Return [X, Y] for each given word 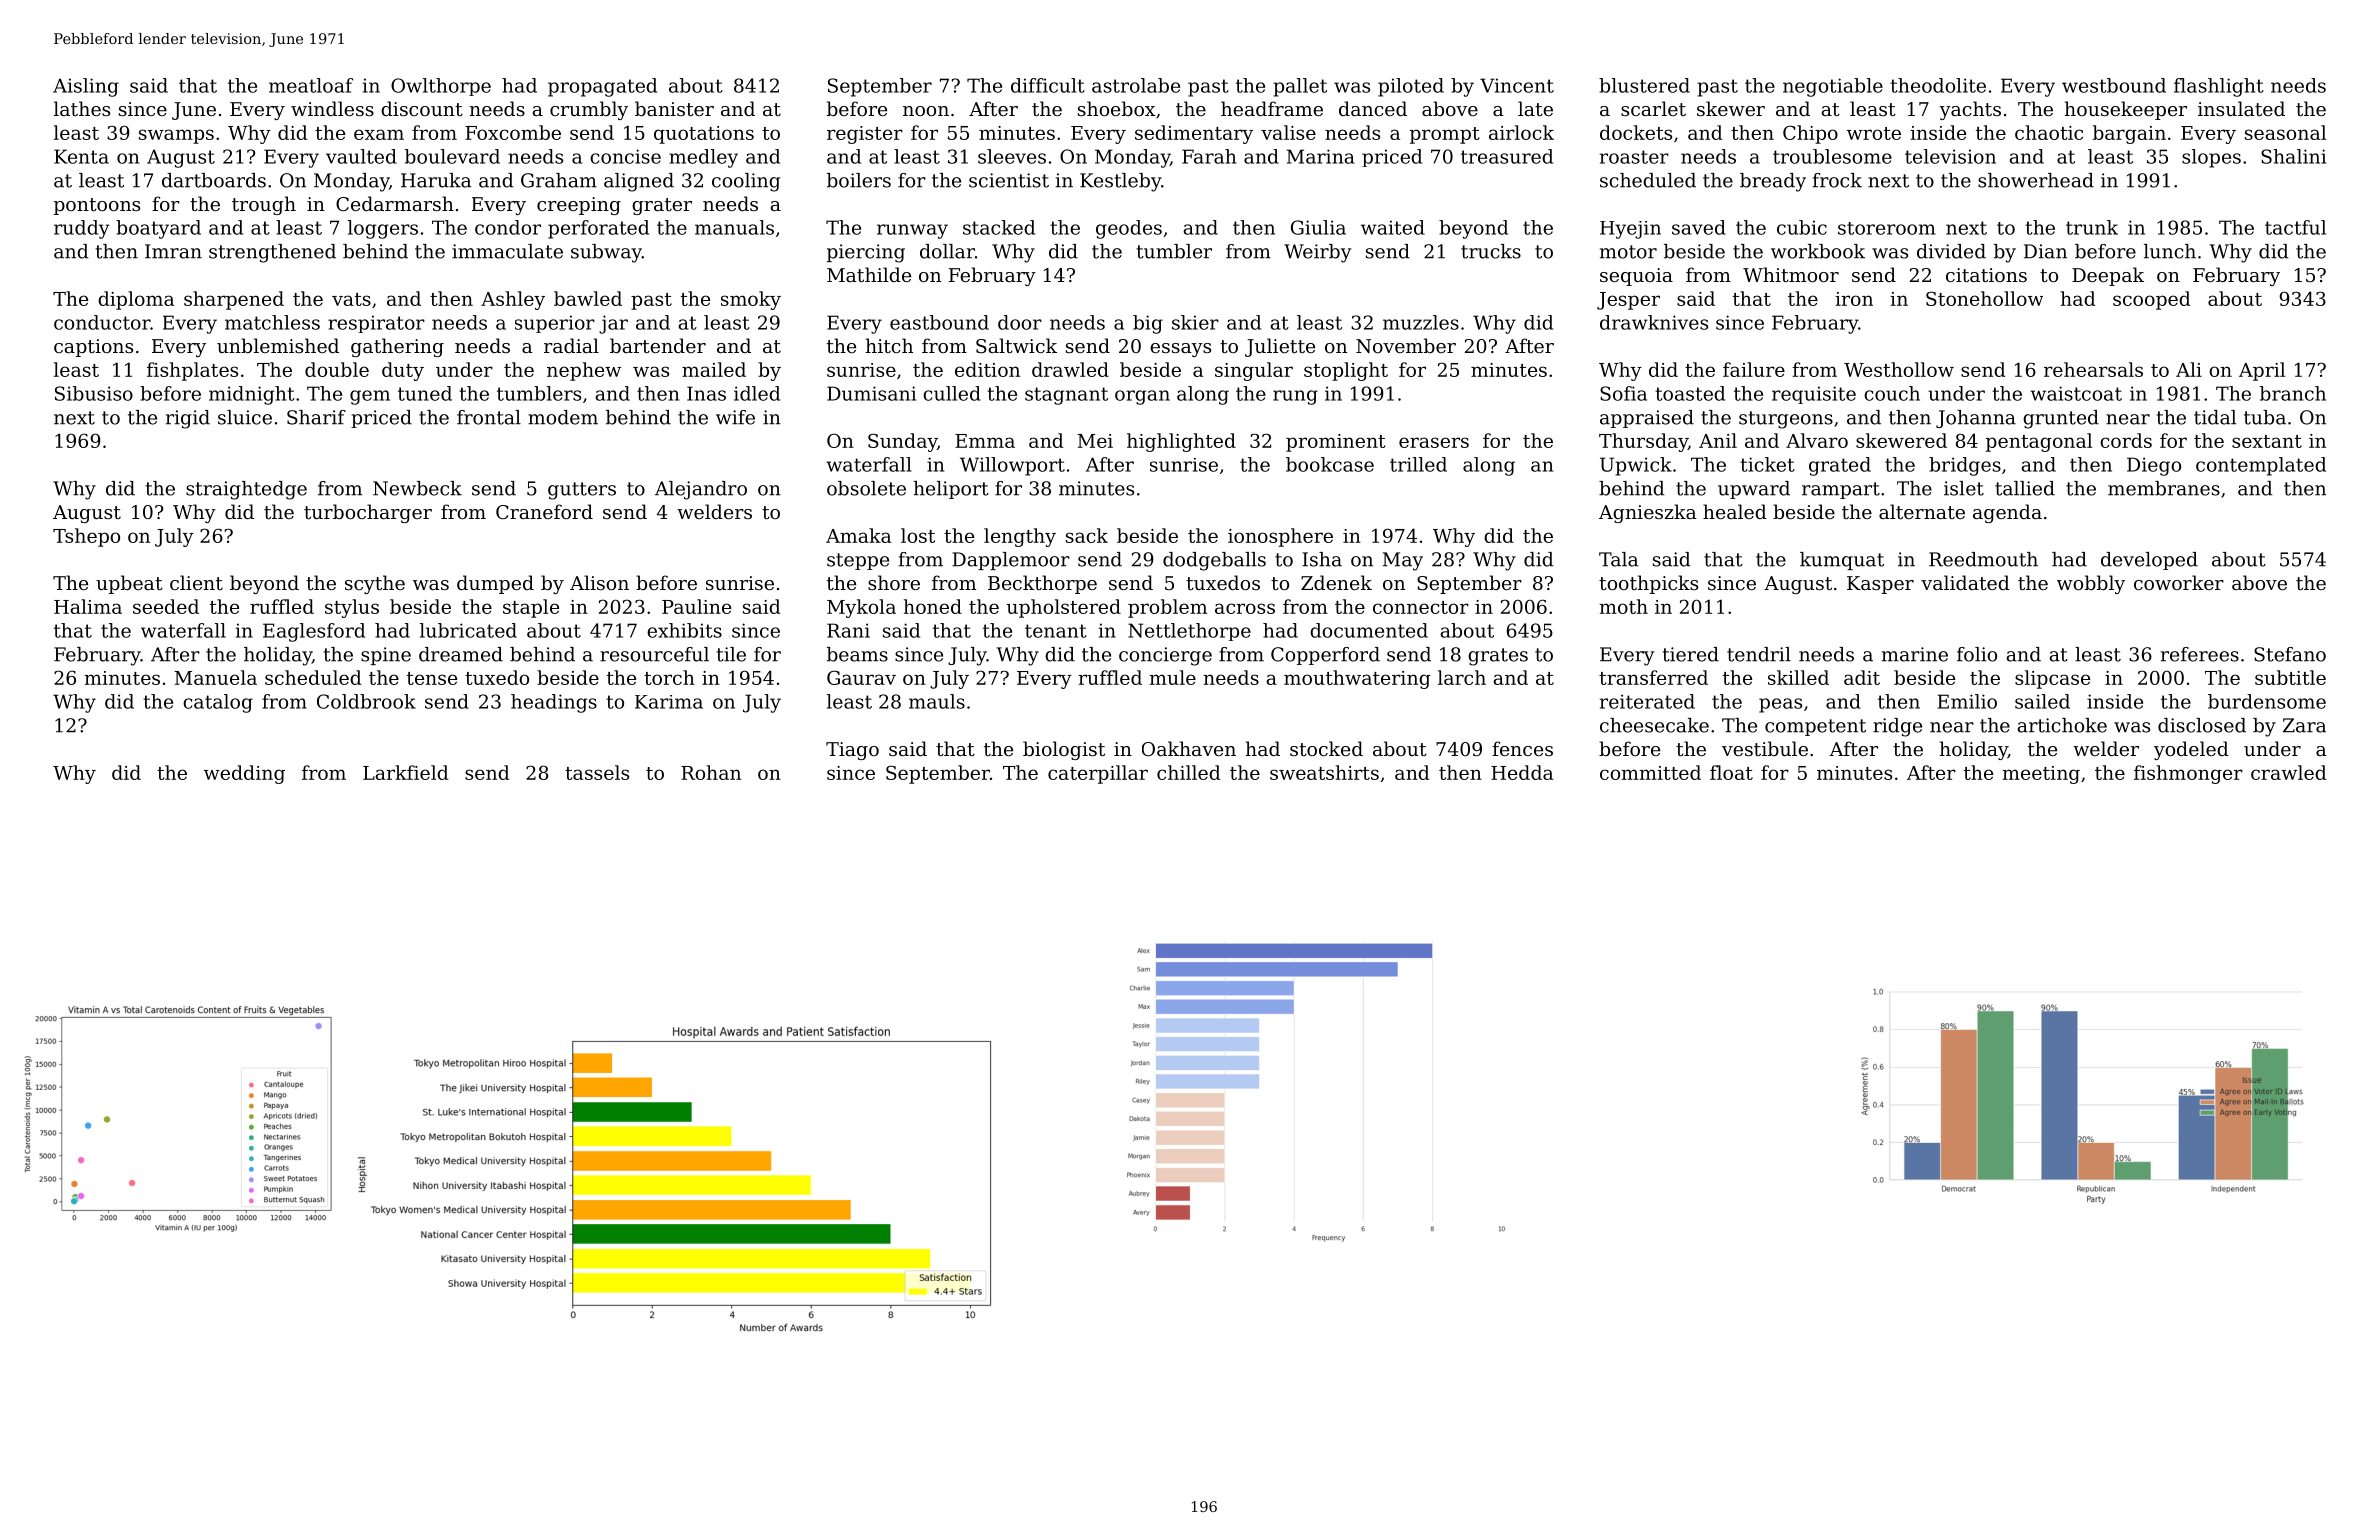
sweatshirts [1324, 772]
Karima [669, 702]
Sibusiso [94, 393]
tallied [2025, 488]
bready [1773, 182]
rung [1295, 397]
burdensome [2267, 701]
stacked [999, 227]
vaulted [361, 156]
